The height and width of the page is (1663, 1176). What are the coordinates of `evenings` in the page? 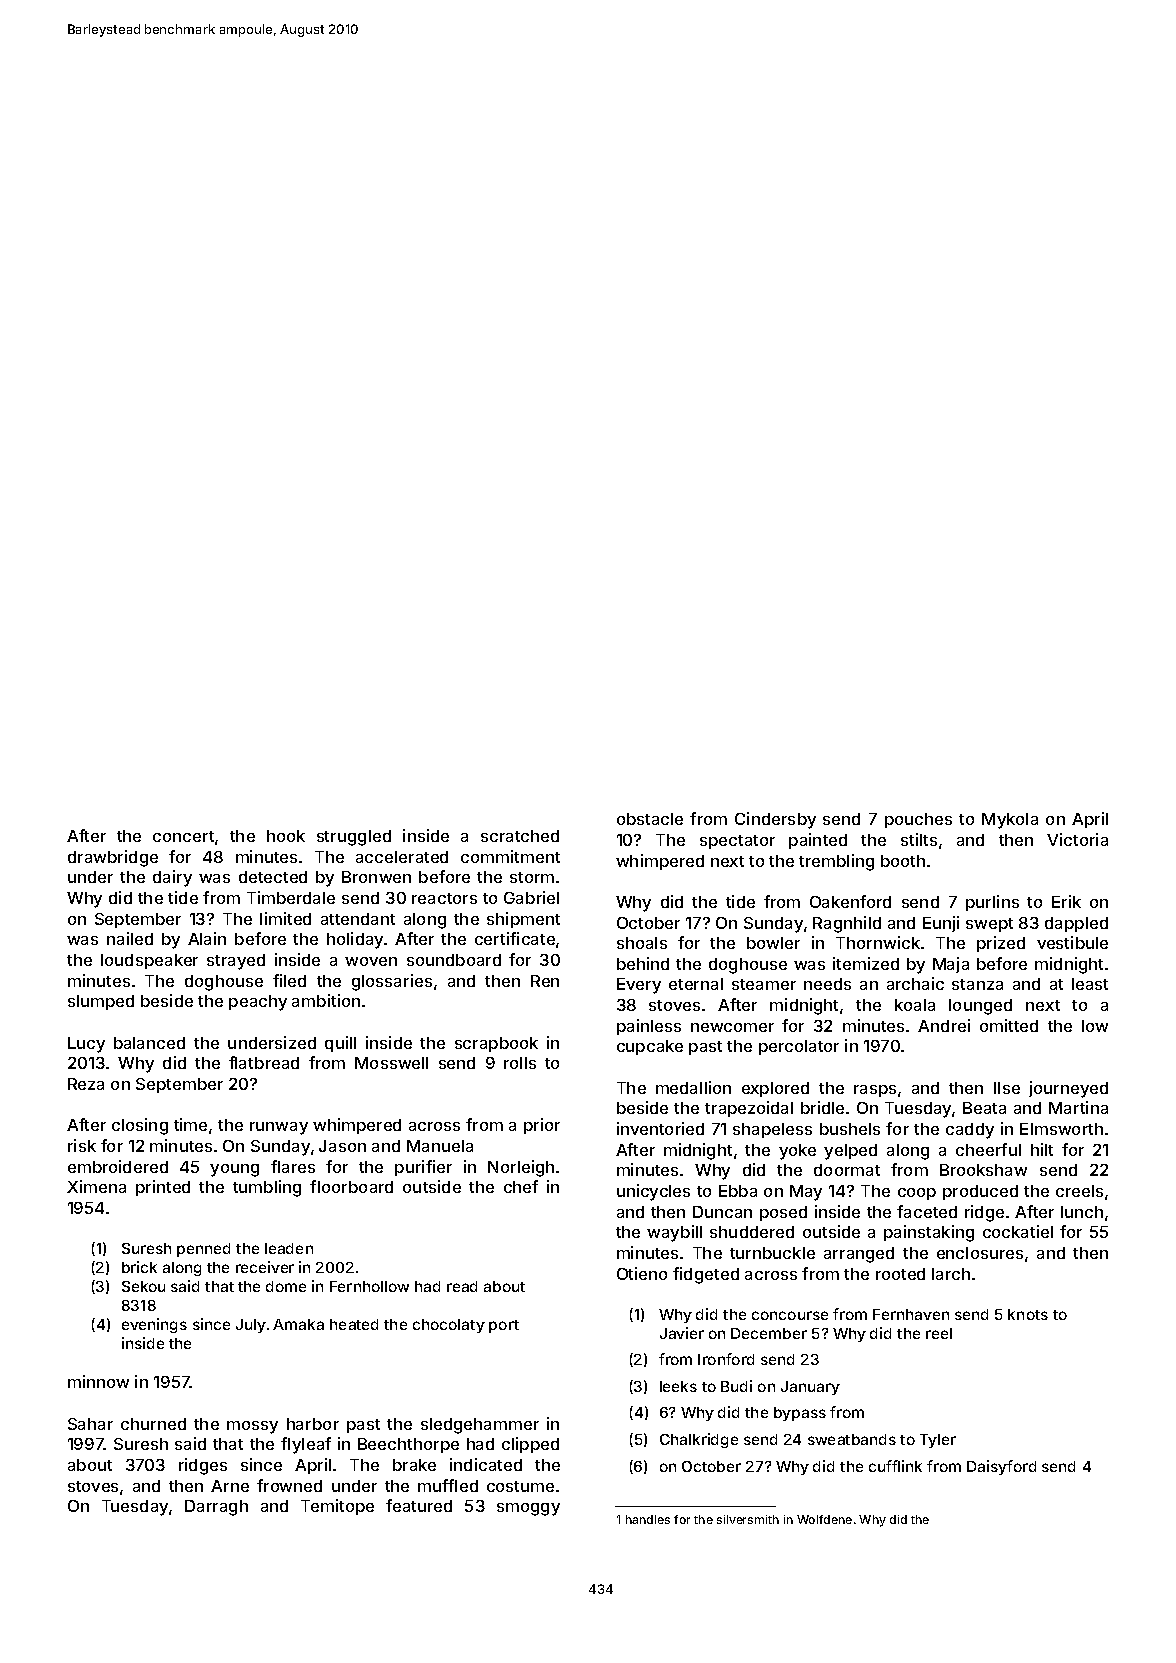 It's located at (154, 1325).
